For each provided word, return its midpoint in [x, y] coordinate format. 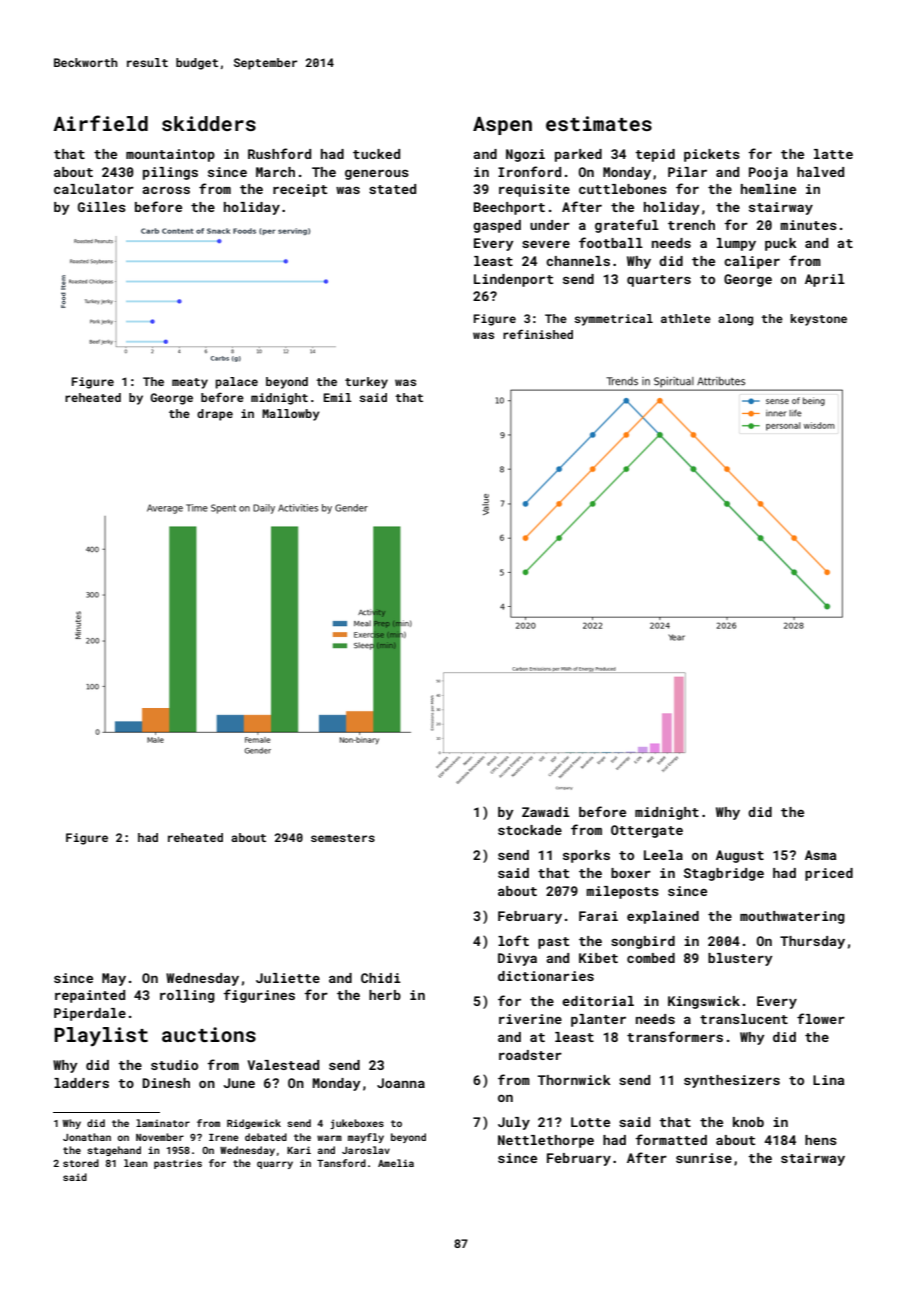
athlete [686, 318]
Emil [338, 397]
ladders [81, 1083]
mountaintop [170, 155]
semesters [343, 838]
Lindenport [513, 280]
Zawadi [546, 812]
